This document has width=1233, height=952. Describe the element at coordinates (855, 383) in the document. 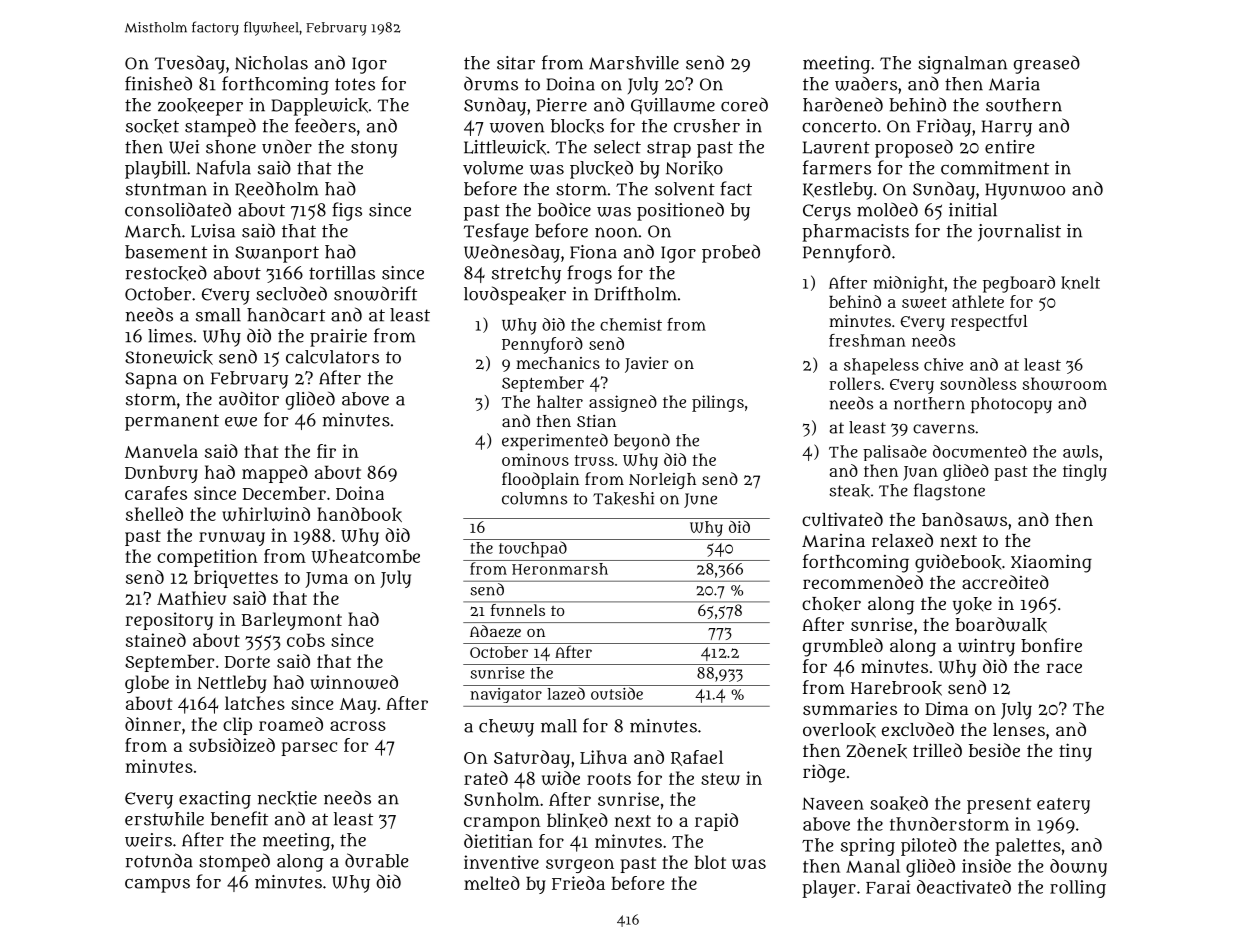

I see `rollers` at that location.
